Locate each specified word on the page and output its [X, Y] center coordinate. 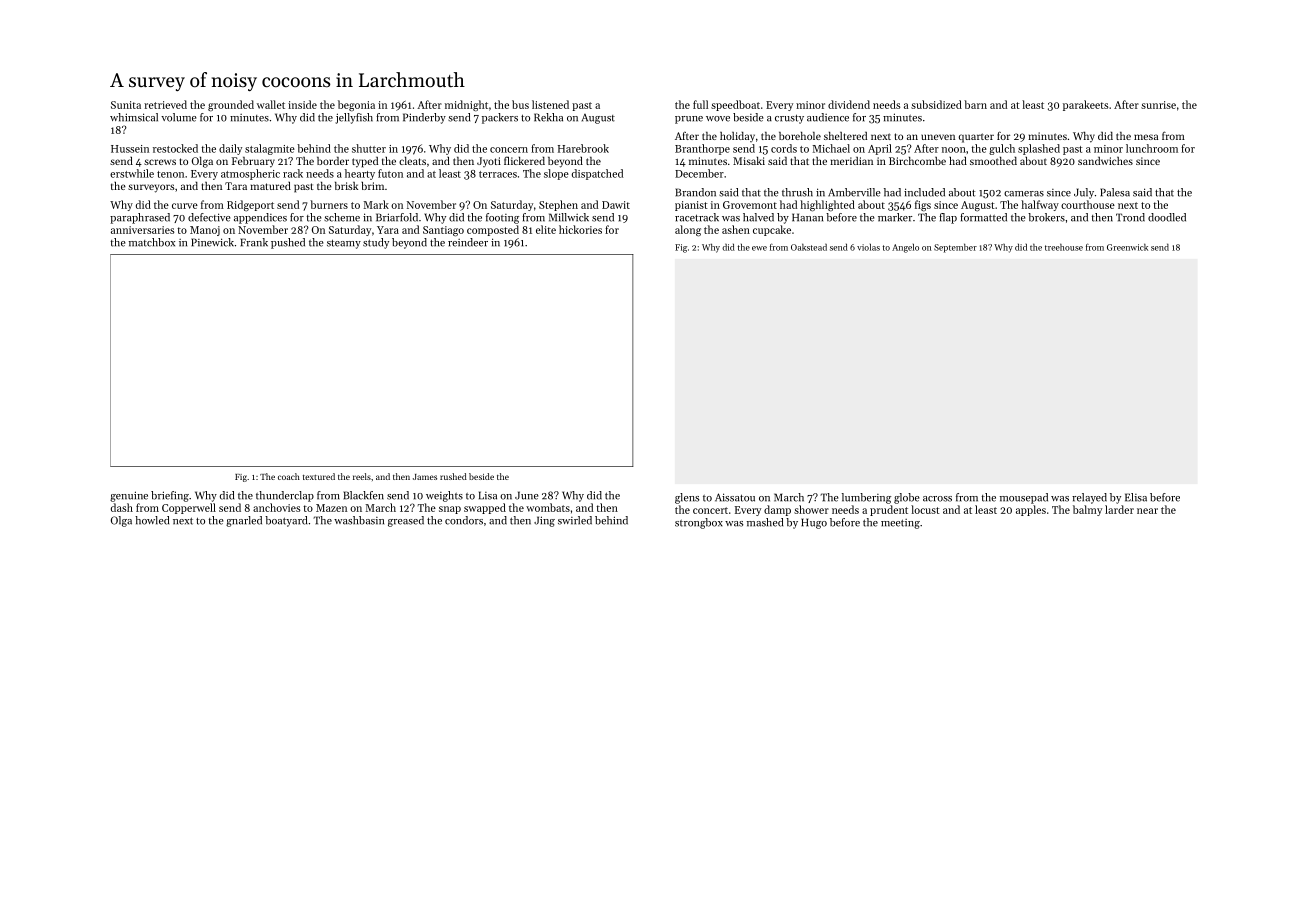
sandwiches [1105, 161]
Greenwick [1127, 247]
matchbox [152, 242]
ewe [759, 248]
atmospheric [250, 174]
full [700, 104]
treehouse [1064, 247]
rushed [453, 476]
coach [289, 476]
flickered [524, 160]
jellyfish [354, 118]
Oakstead [809, 247]
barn [975, 104]
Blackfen [363, 495]
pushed [288, 243]
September [955, 248]
